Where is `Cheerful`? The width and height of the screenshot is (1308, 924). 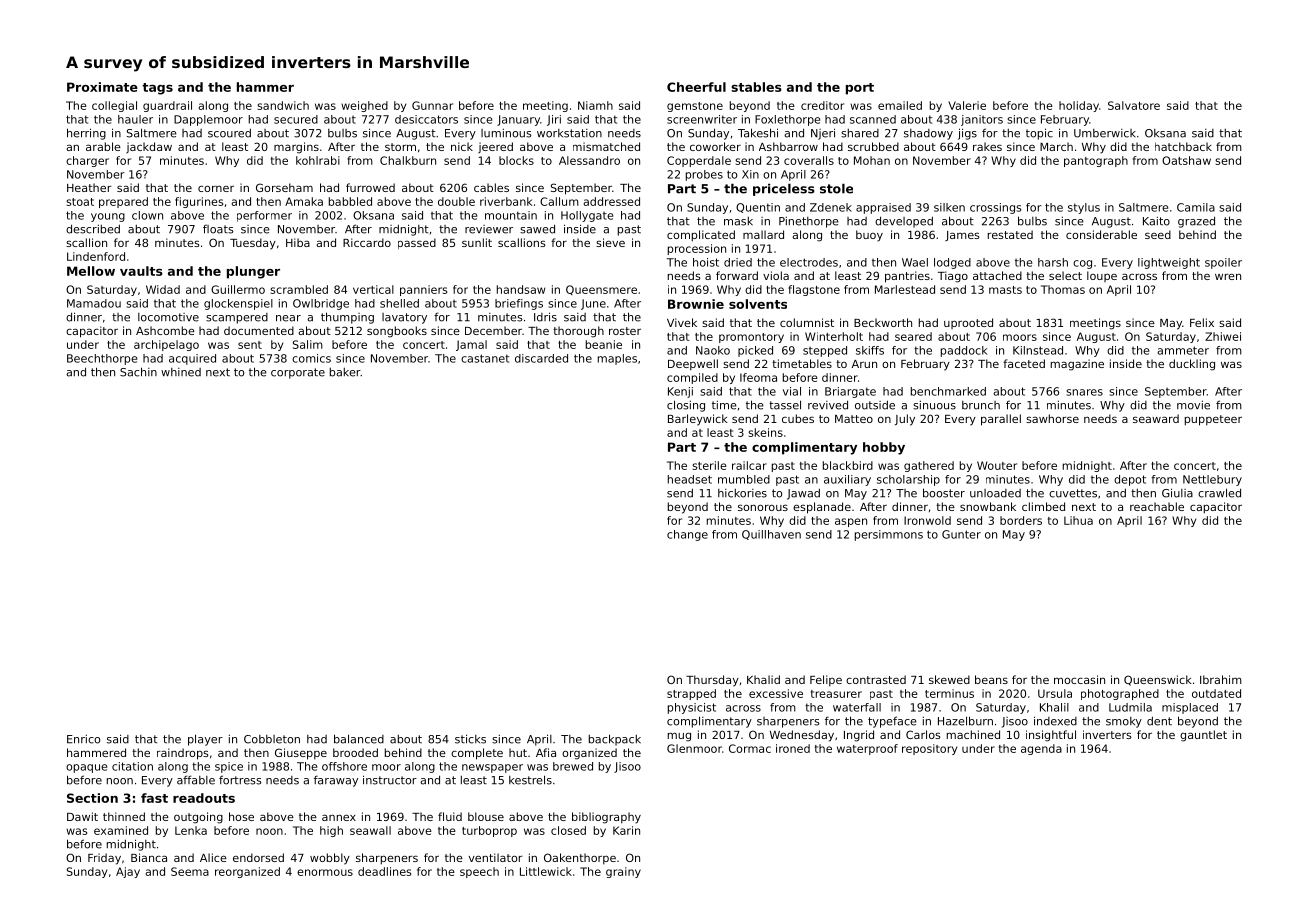
Cheerful is located at coordinates (696, 87).
